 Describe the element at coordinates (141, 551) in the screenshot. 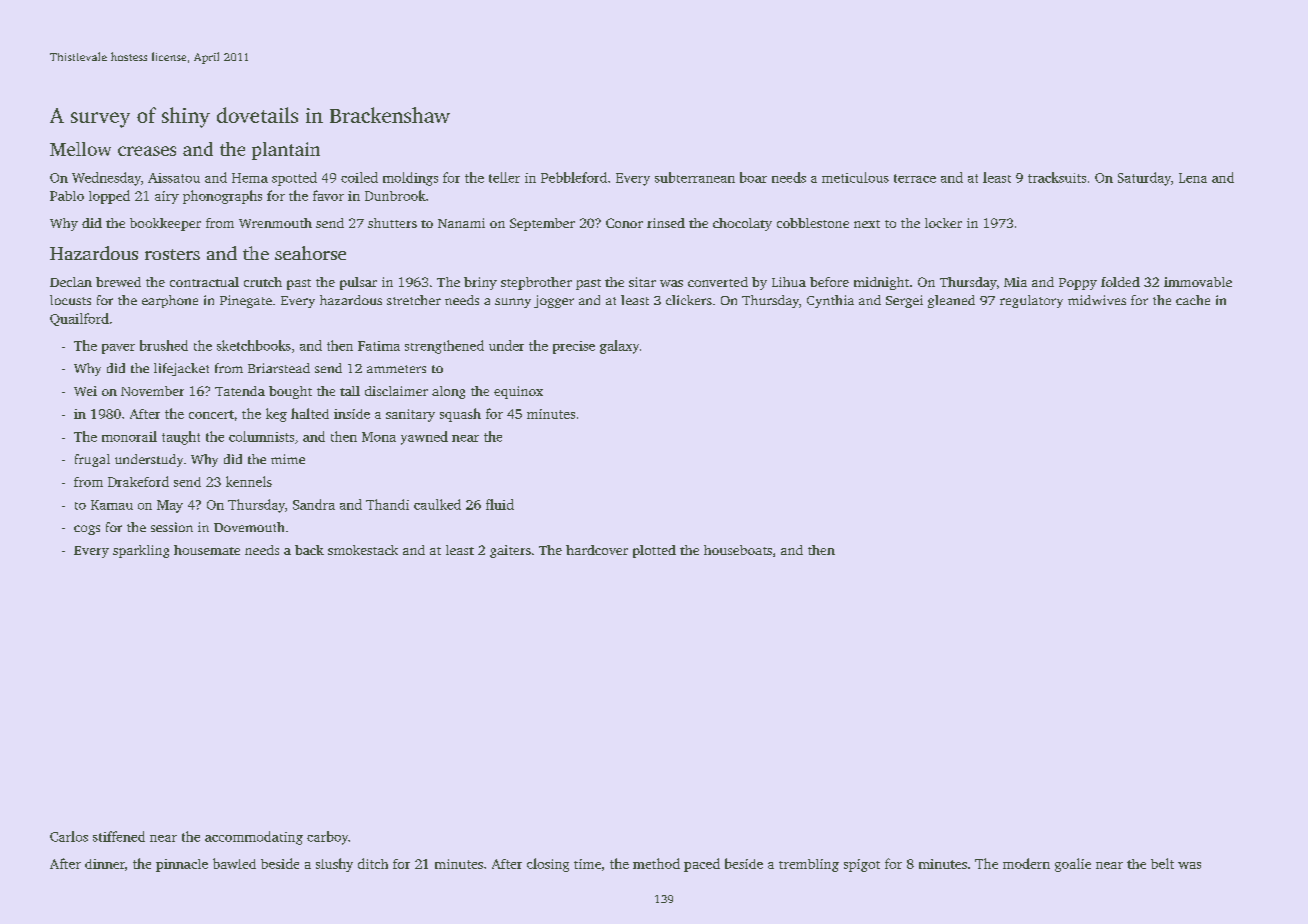

I see `sparkling` at that location.
